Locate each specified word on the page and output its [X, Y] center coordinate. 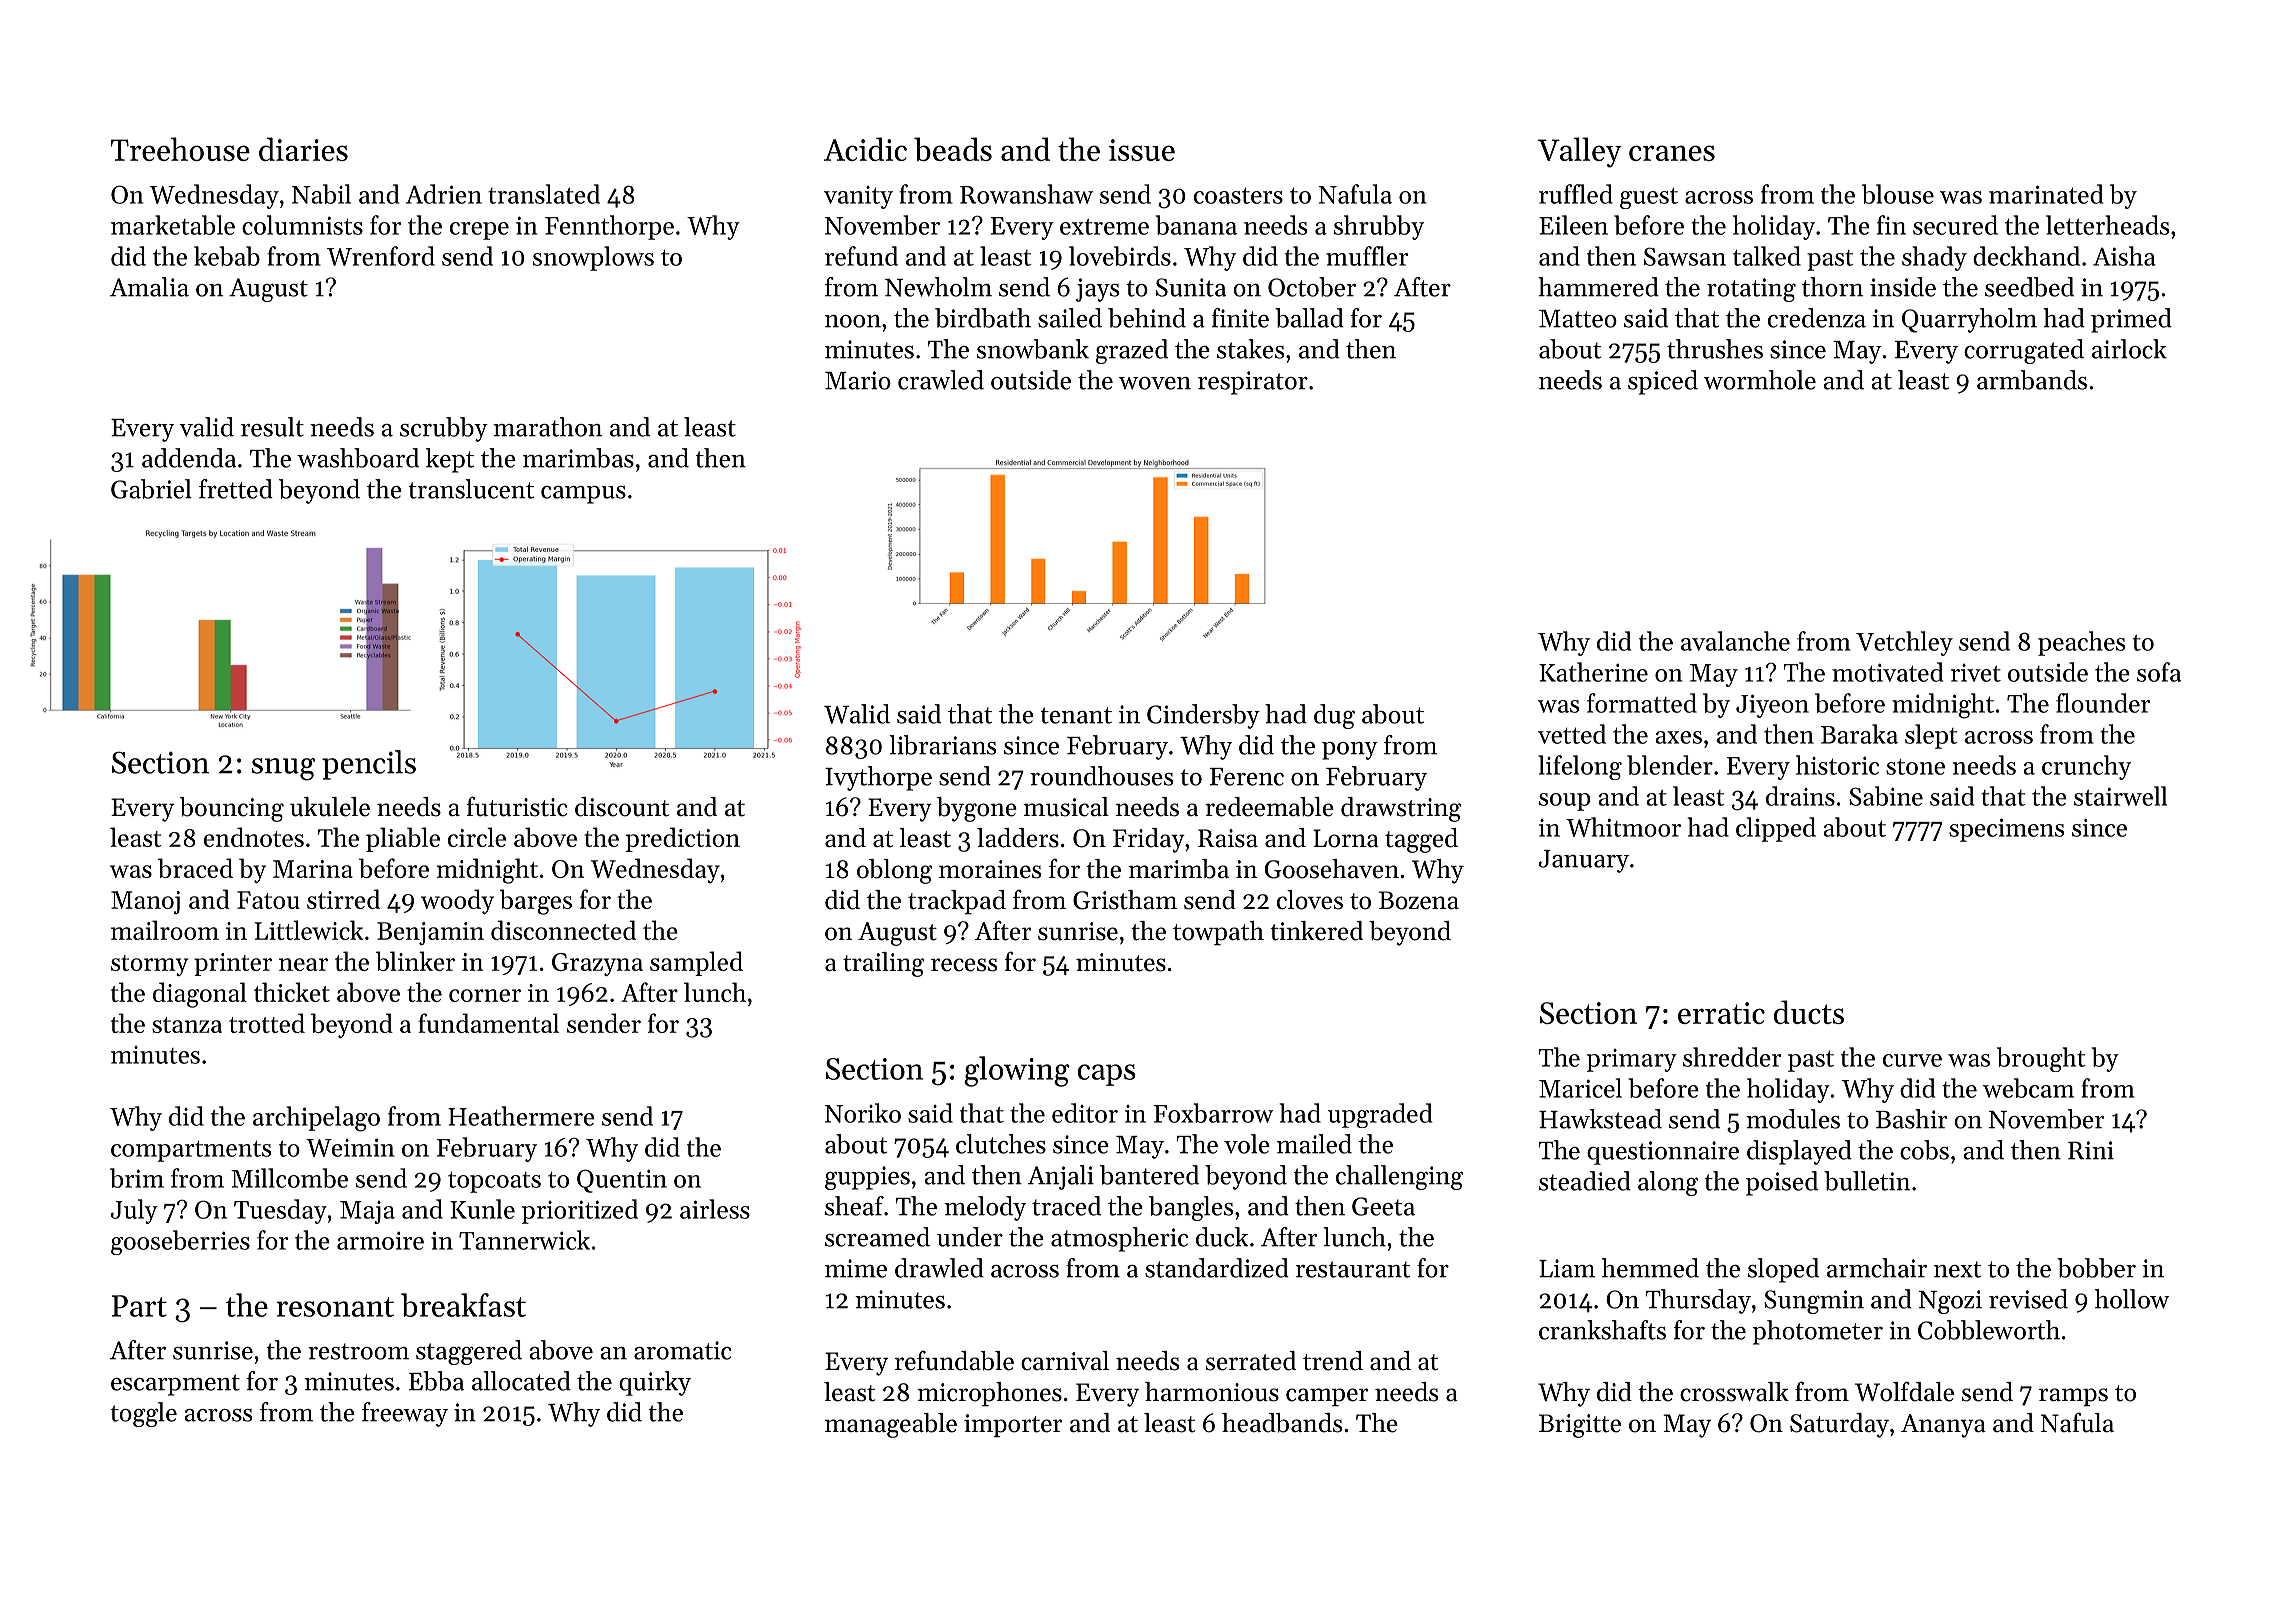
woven [1155, 383]
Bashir [1911, 1119]
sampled [696, 963]
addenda [189, 458]
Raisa [1228, 838]
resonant [335, 1307]
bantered [1149, 1175]
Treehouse [180, 149]
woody [457, 901]
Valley [1580, 152]
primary [1632, 1060]
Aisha [2124, 256]
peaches [2081, 643]
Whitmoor [1623, 827]
